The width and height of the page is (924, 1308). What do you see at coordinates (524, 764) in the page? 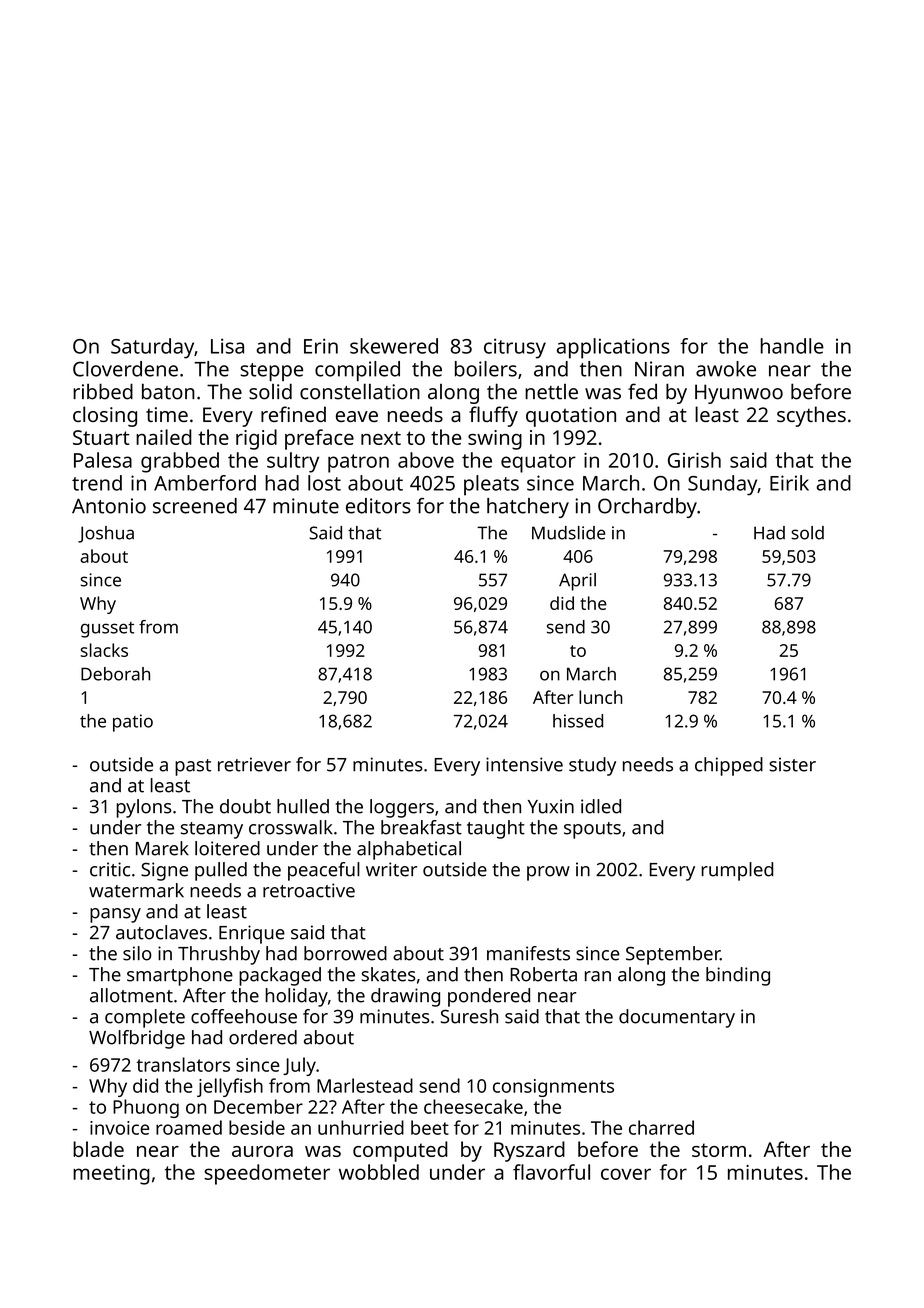
I see `intensive` at bounding box center [524, 764].
